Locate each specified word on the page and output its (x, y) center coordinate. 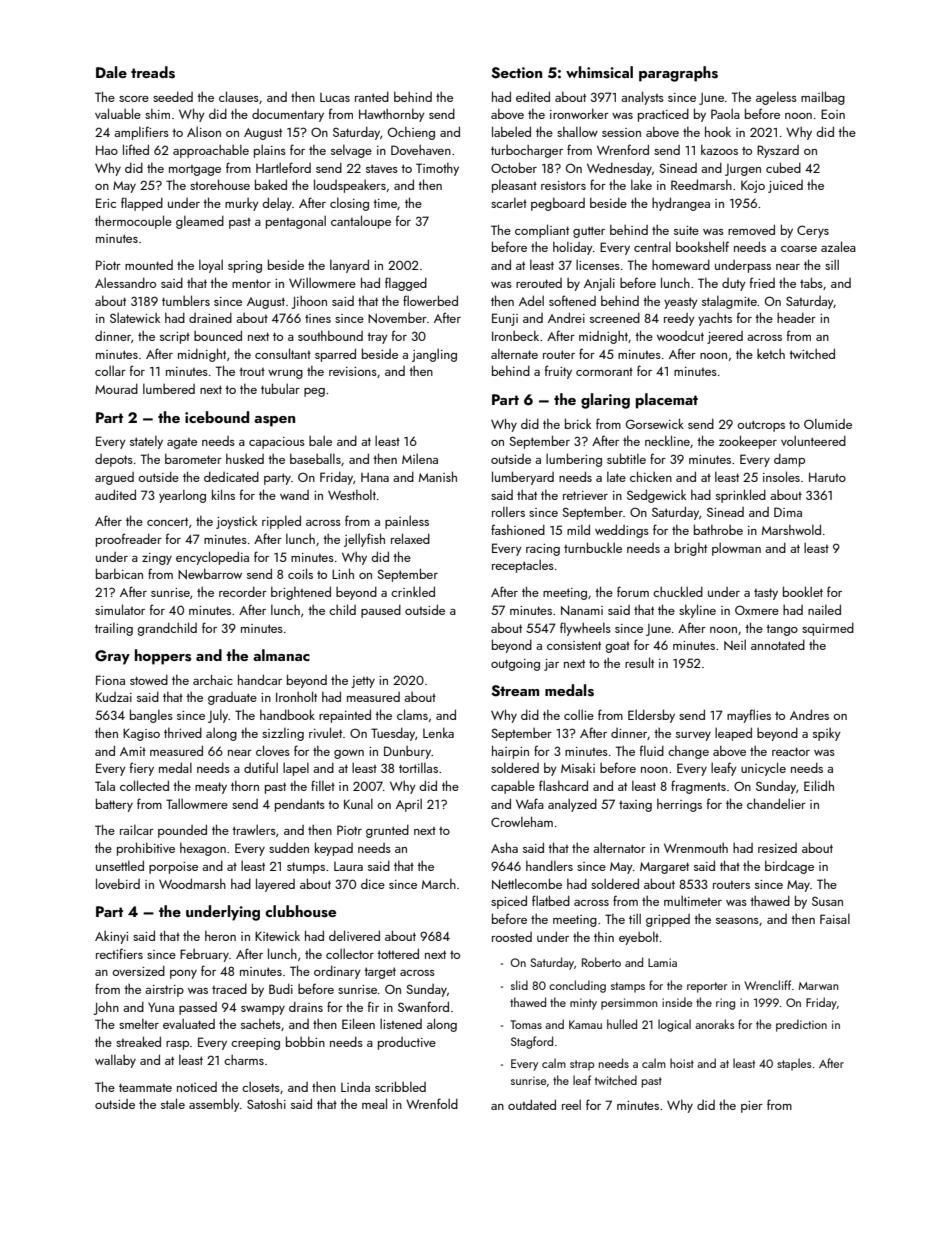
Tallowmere (197, 803)
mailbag (823, 98)
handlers (549, 866)
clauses (239, 96)
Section (516, 73)
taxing (635, 806)
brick (578, 423)
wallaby (115, 1061)
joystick (236, 522)
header (796, 318)
